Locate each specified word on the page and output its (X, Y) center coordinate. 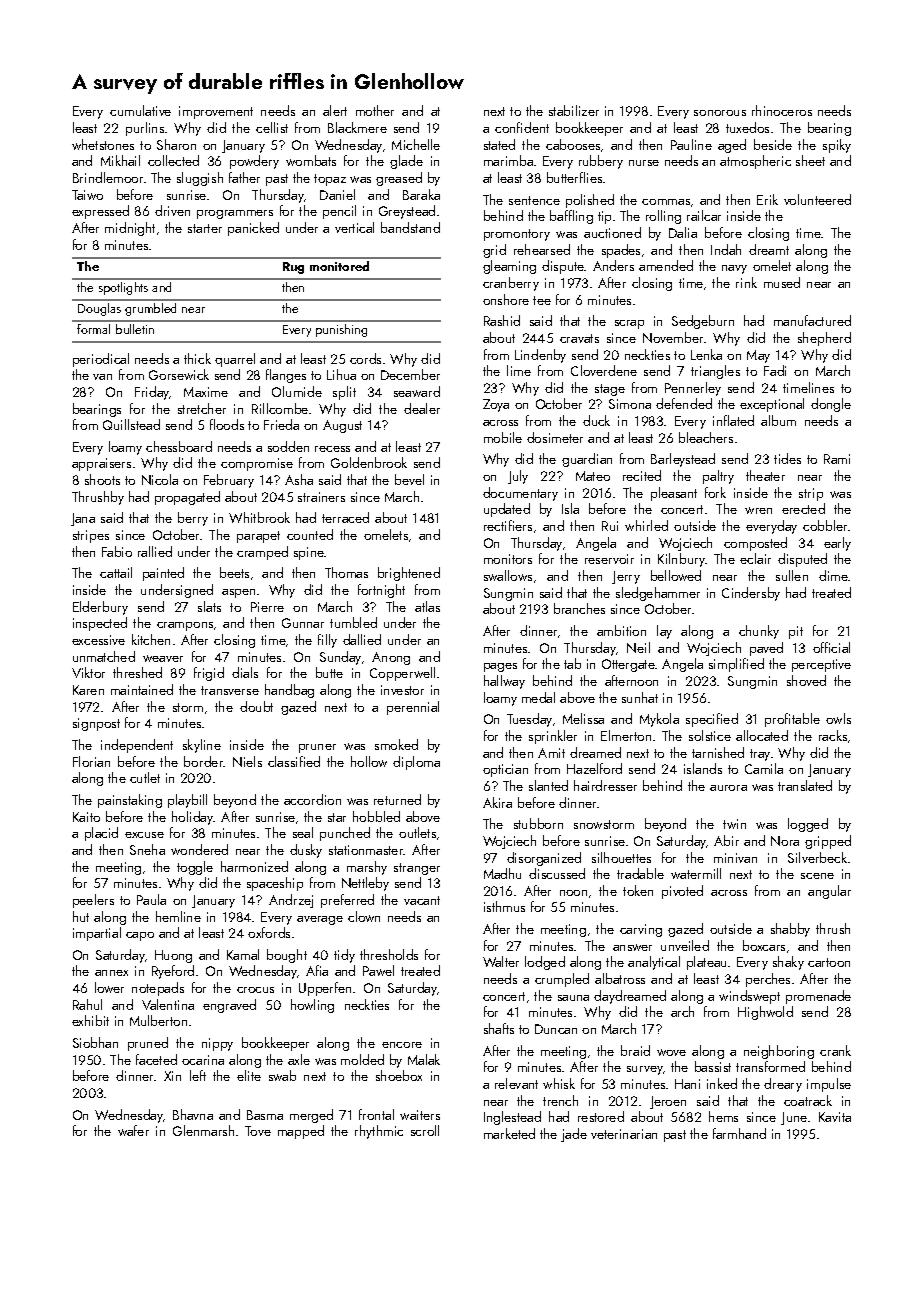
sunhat (640, 697)
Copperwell (402, 674)
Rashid (502, 320)
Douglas (99, 309)
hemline (178, 916)
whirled (646, 525)
